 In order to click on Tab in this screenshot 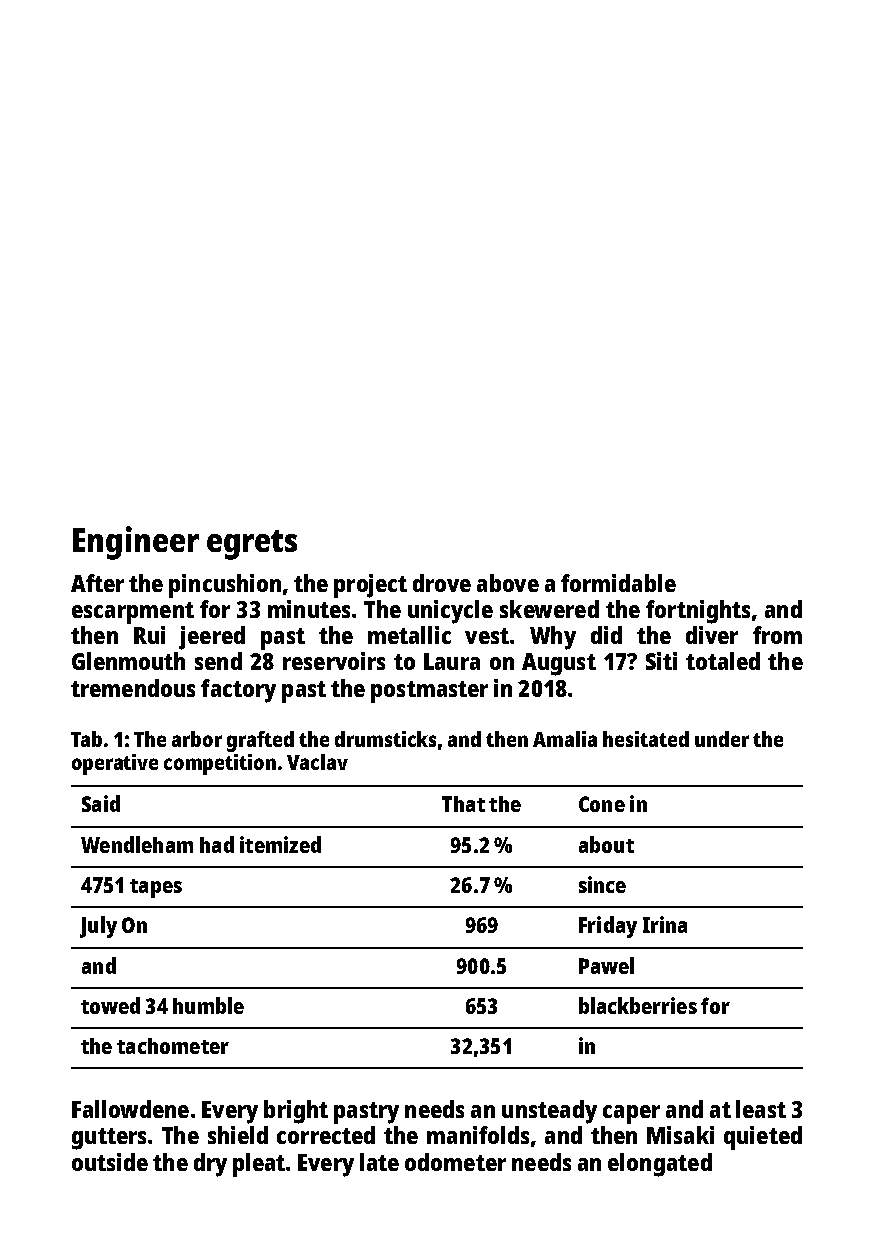, I will do `click(86, 739)`.
